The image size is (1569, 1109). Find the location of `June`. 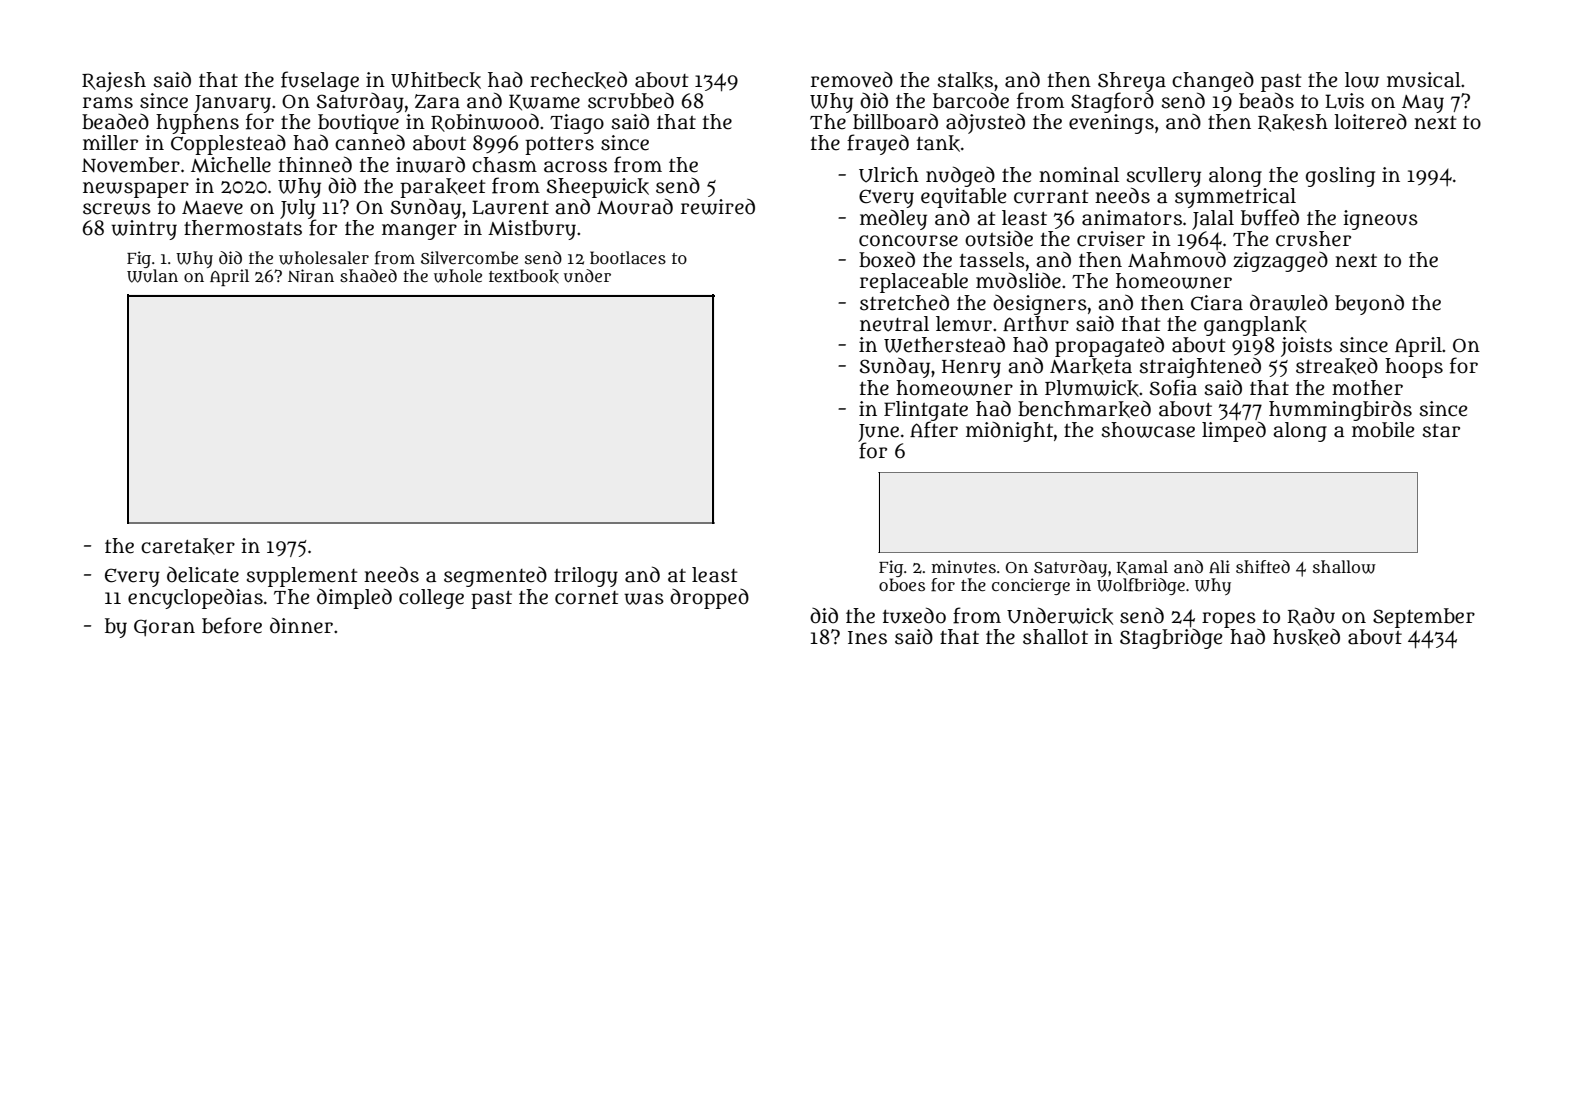

June is located at coordinates (878, 433).
